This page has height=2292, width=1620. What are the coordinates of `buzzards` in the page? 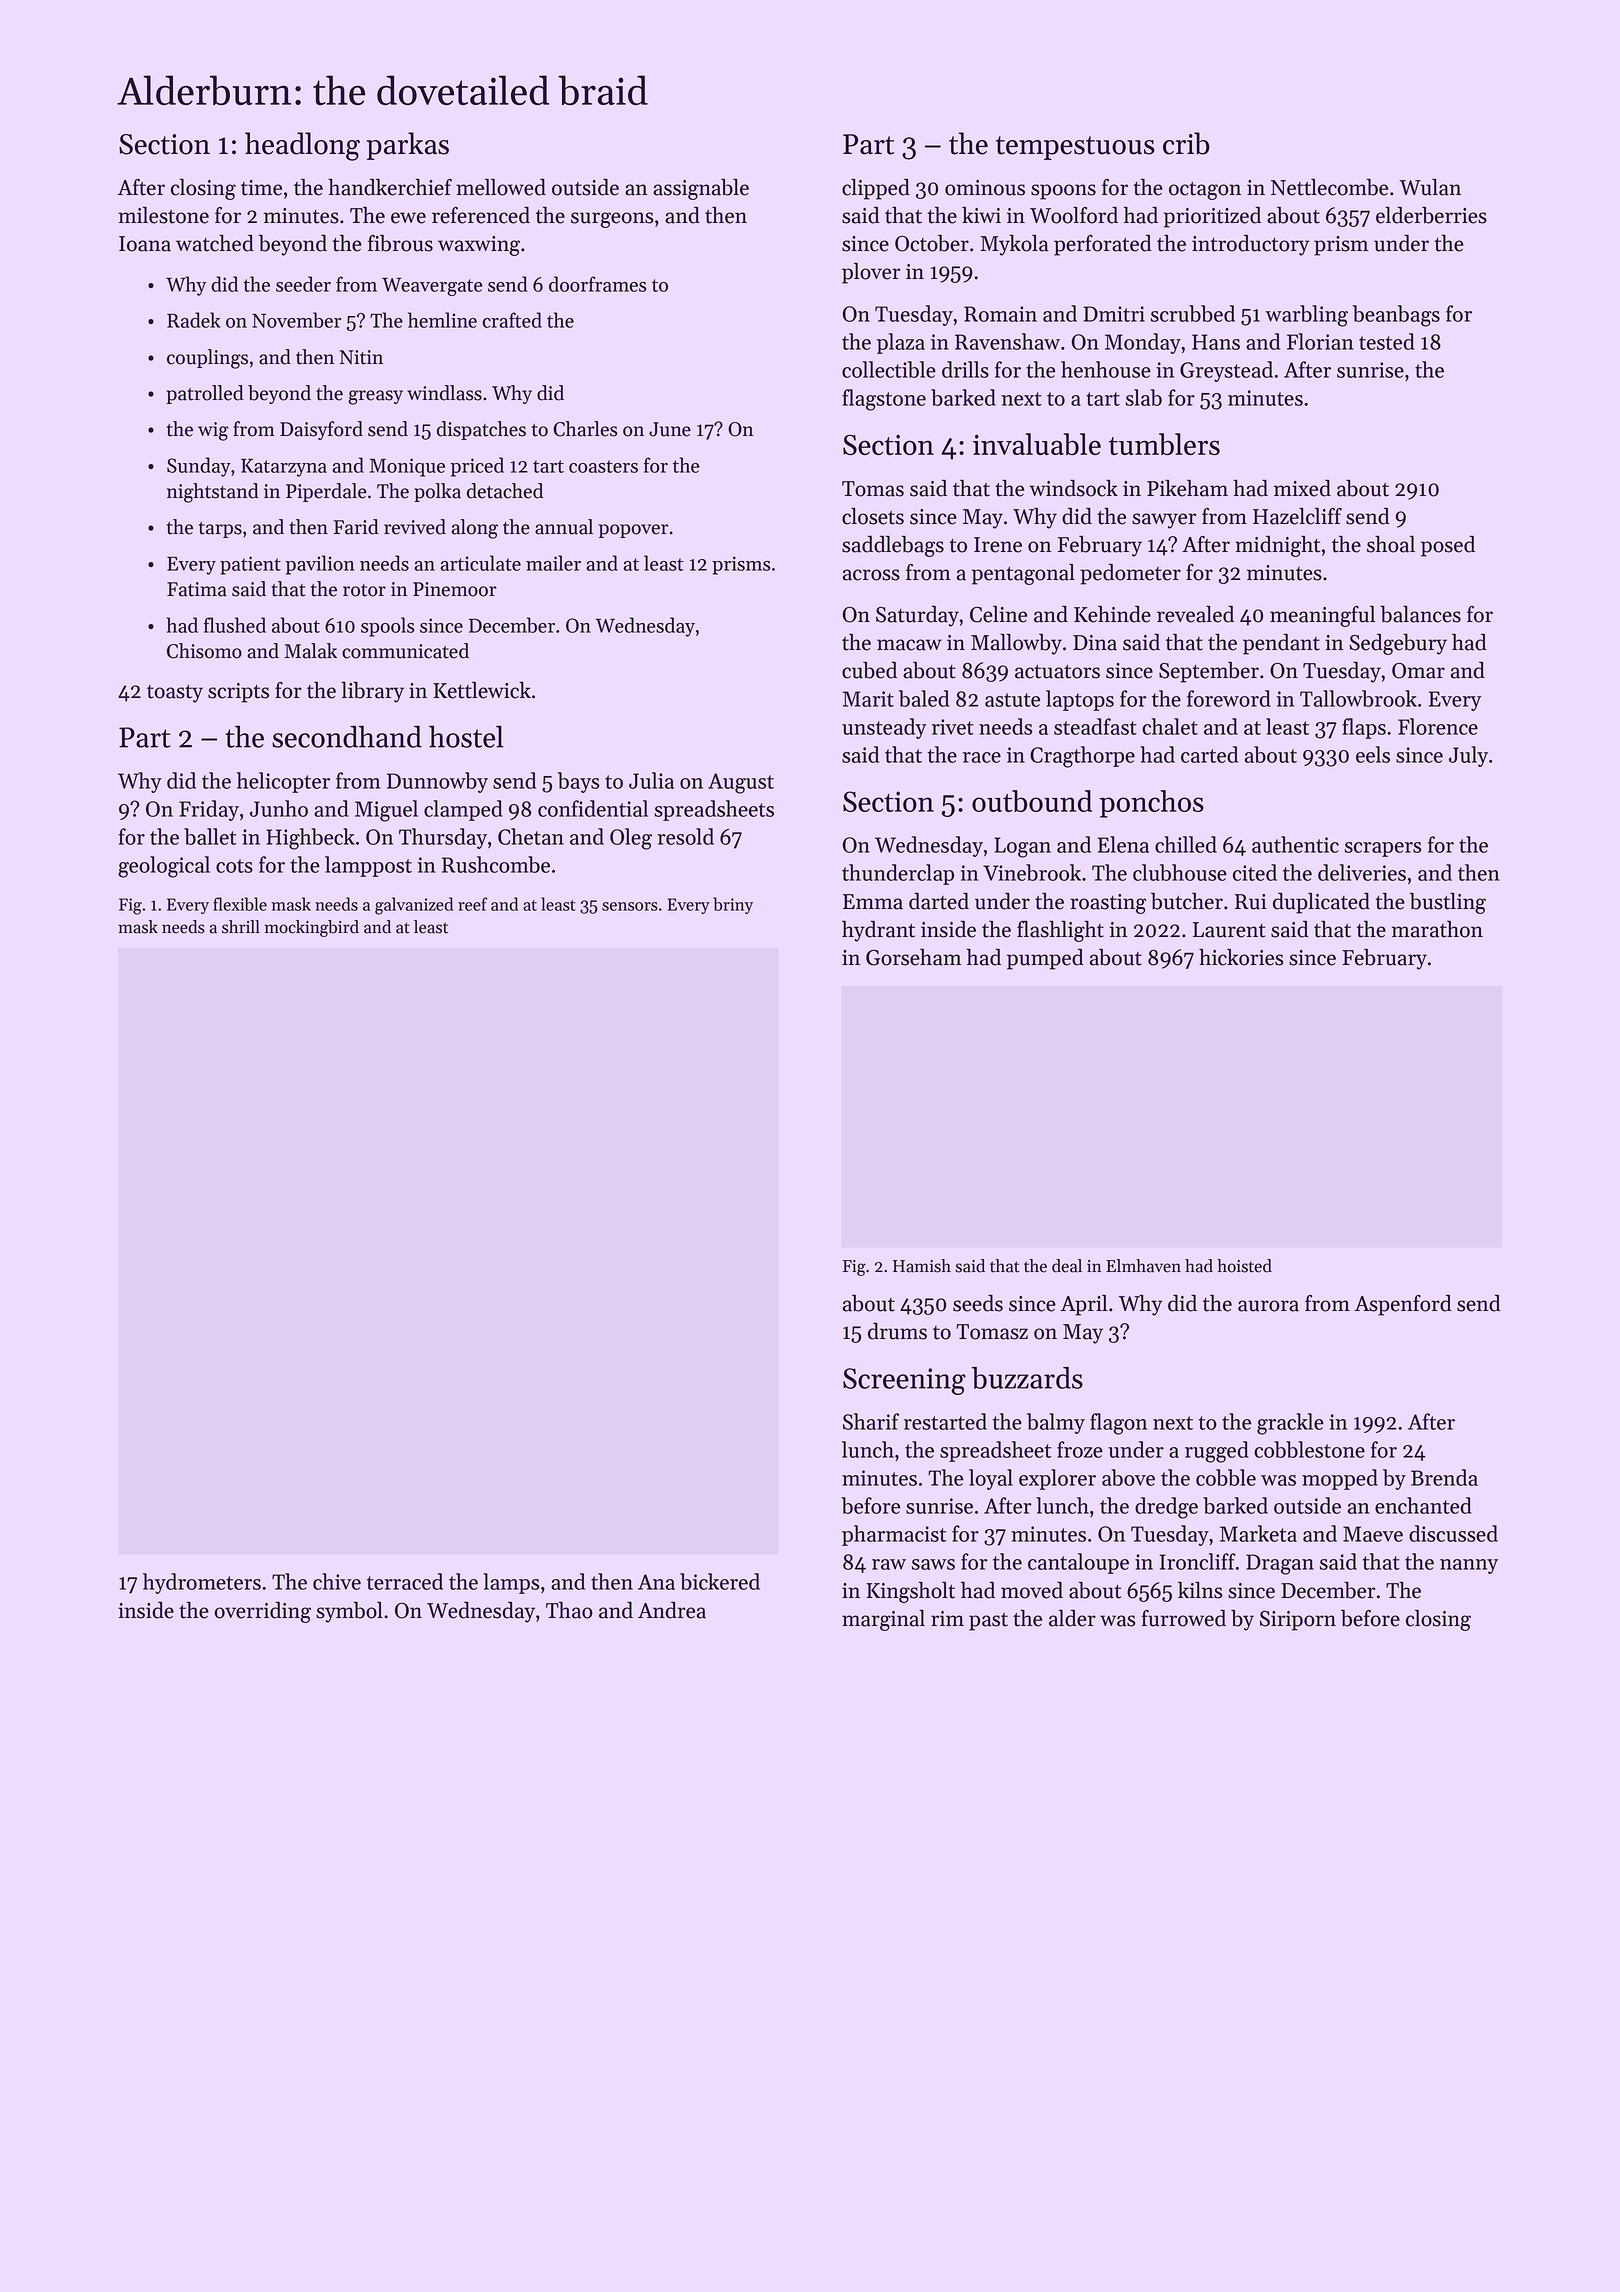 It's located at (1027, 1378).
